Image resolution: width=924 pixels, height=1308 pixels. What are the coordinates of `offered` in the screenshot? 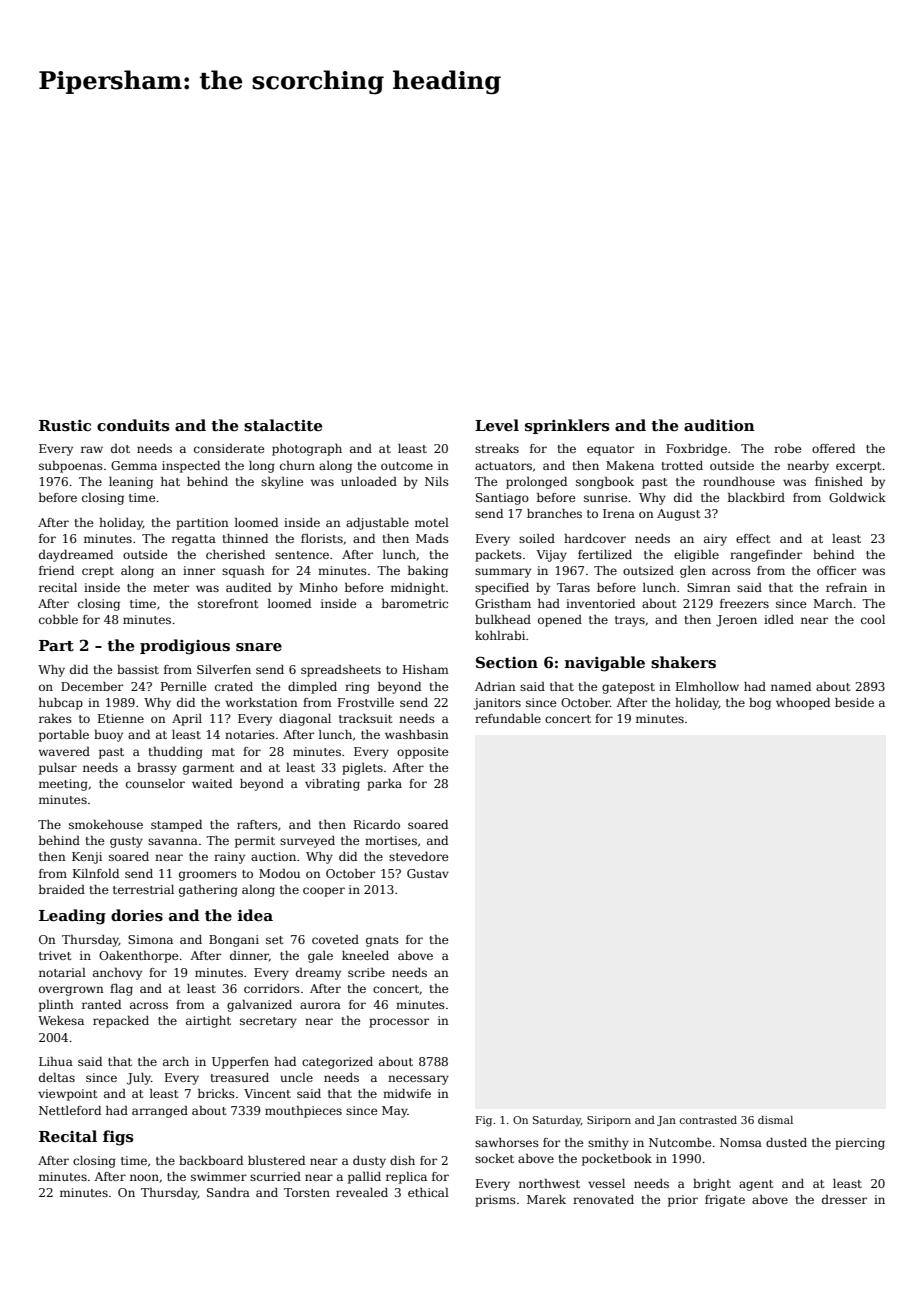 It's located at (833, 448).
